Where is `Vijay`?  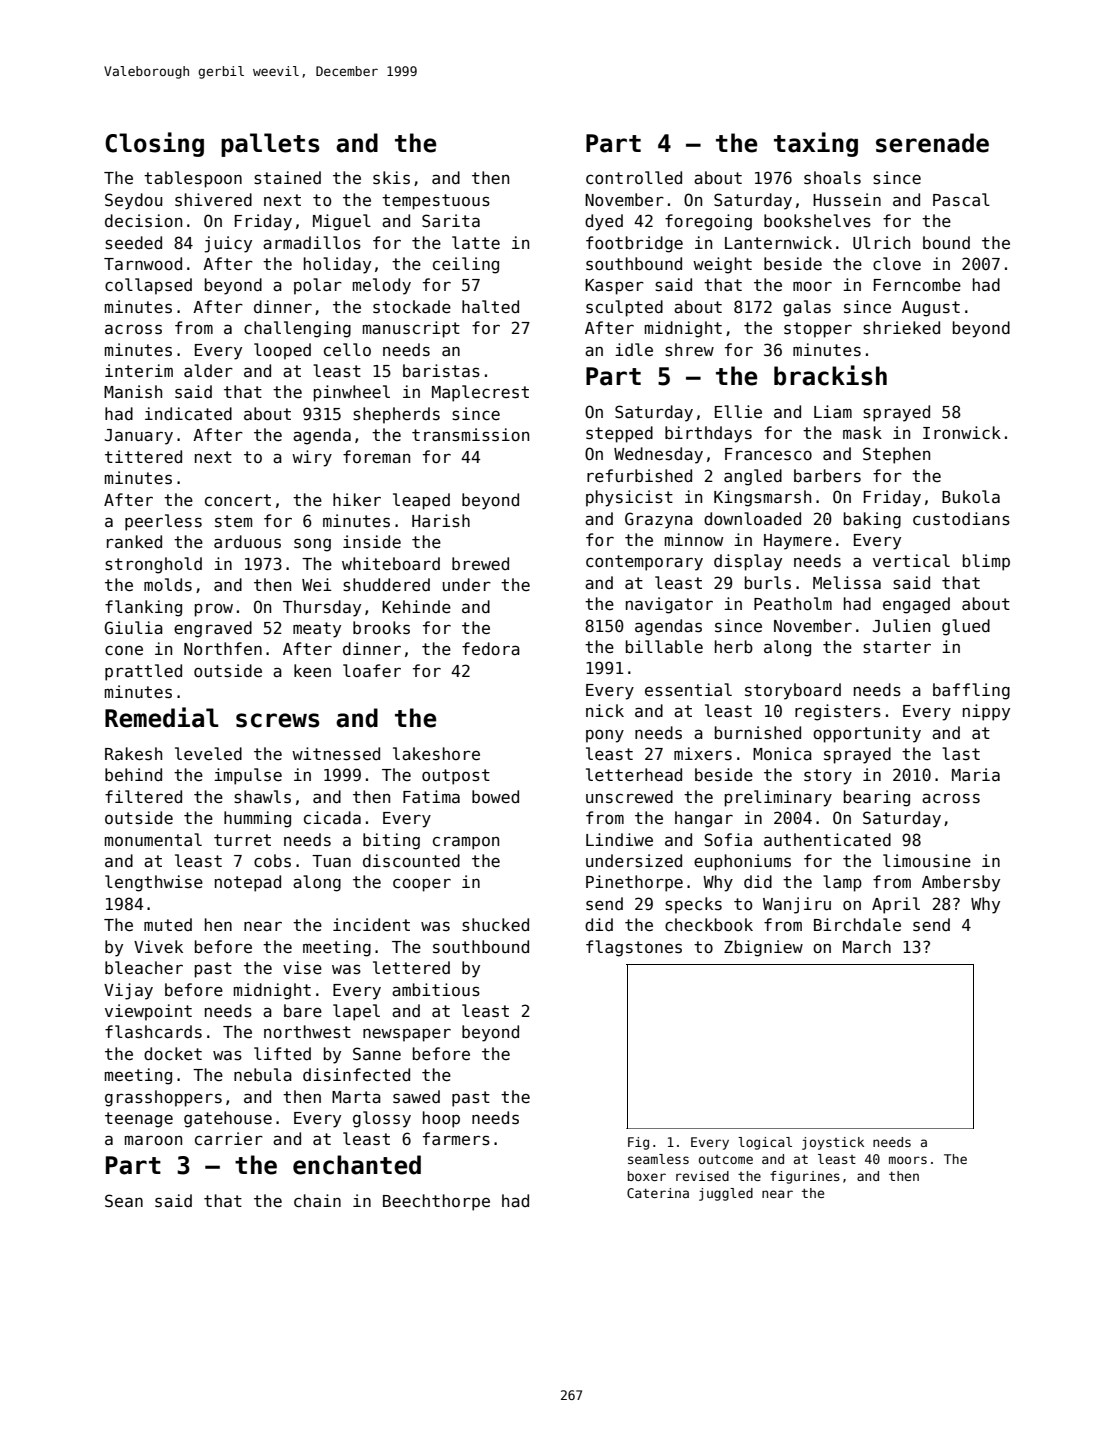
Vijay is located at coordinates (128, 991).
